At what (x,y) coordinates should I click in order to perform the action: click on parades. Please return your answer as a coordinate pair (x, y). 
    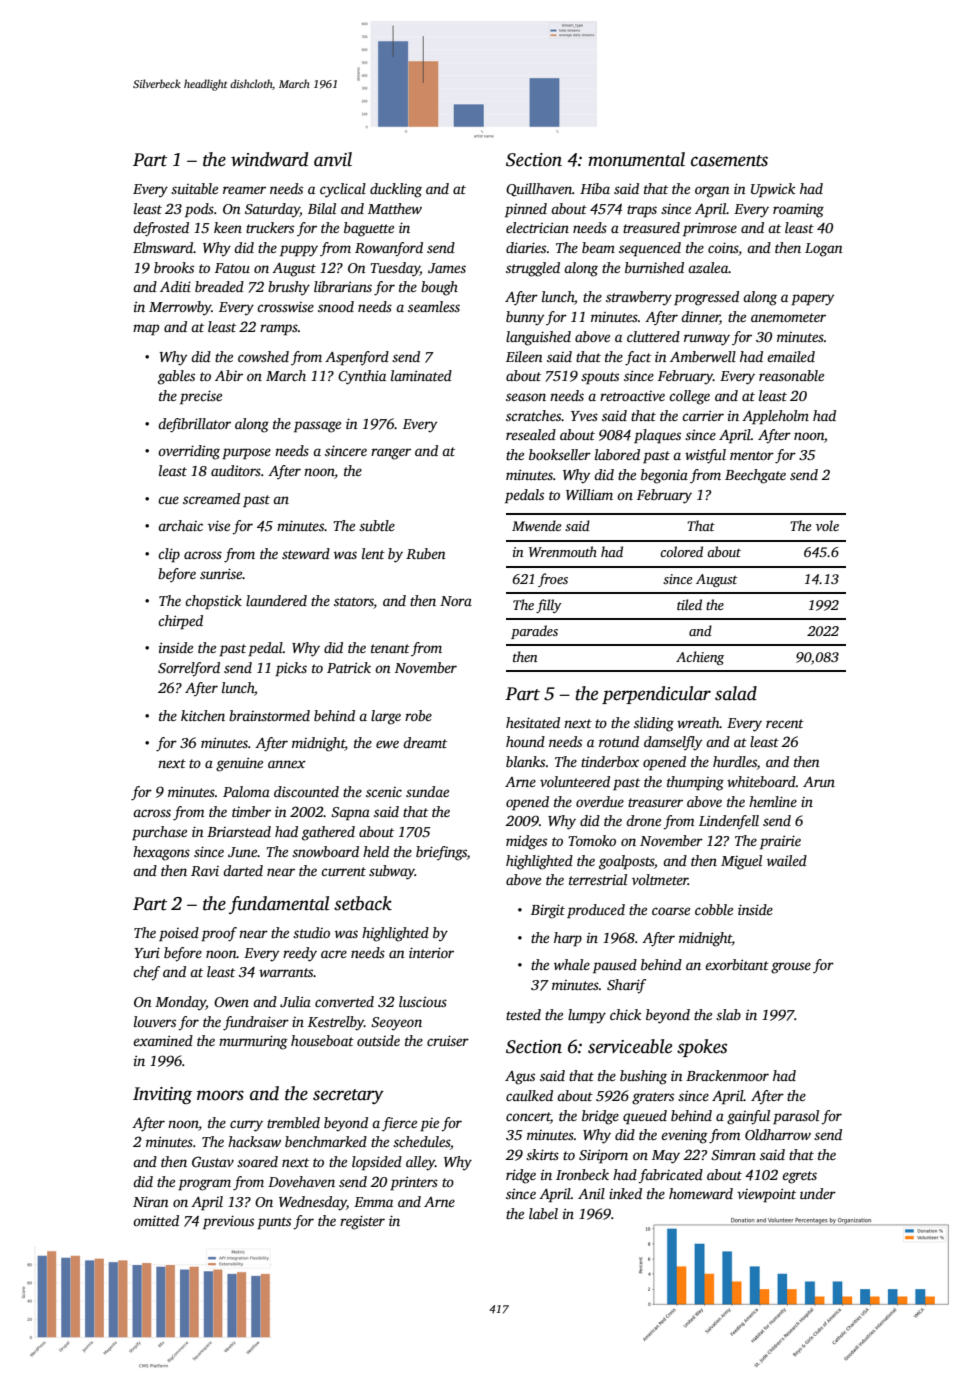
    Looking at the image, I should click on (534, 632).
